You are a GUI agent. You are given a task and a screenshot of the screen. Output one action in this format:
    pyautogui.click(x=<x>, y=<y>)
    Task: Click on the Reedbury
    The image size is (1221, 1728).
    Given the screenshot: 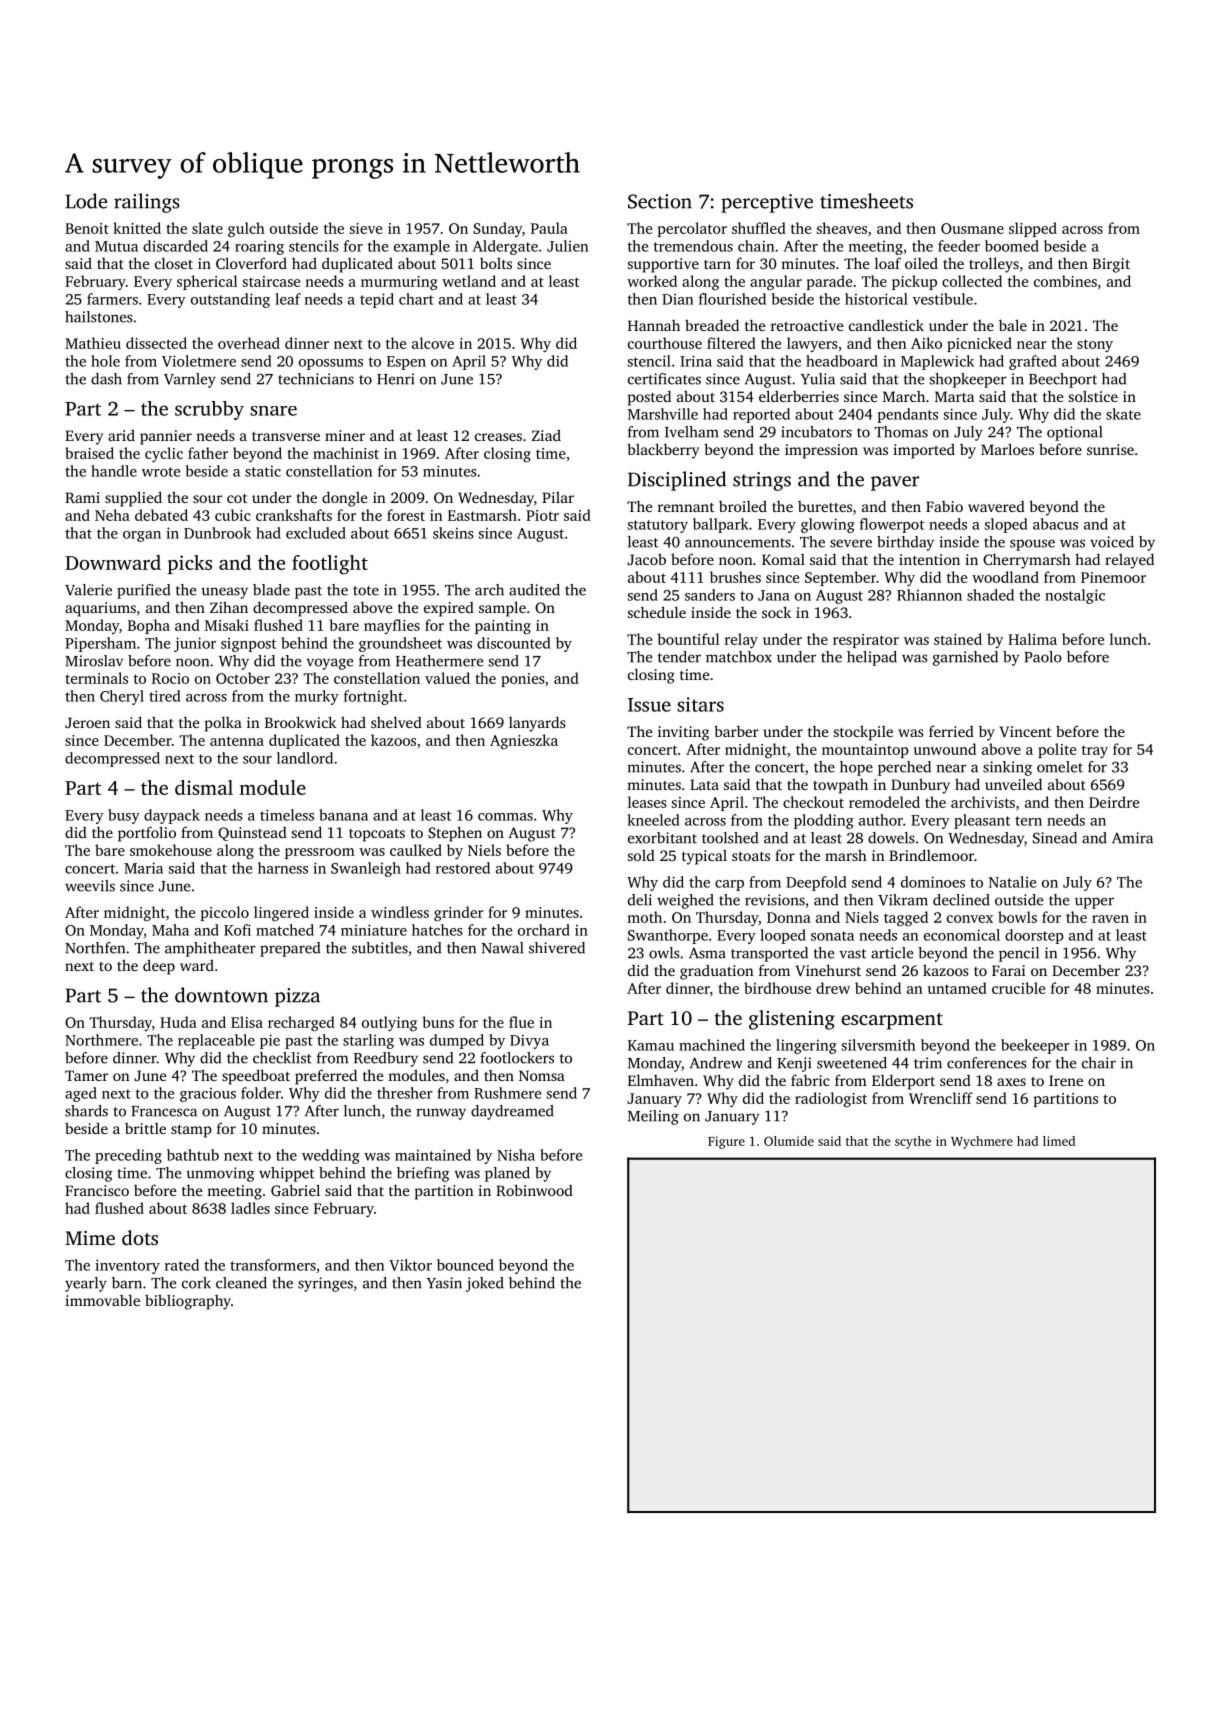 What is the action you would take?
    pyautogui.click(x=386, y=1059)
